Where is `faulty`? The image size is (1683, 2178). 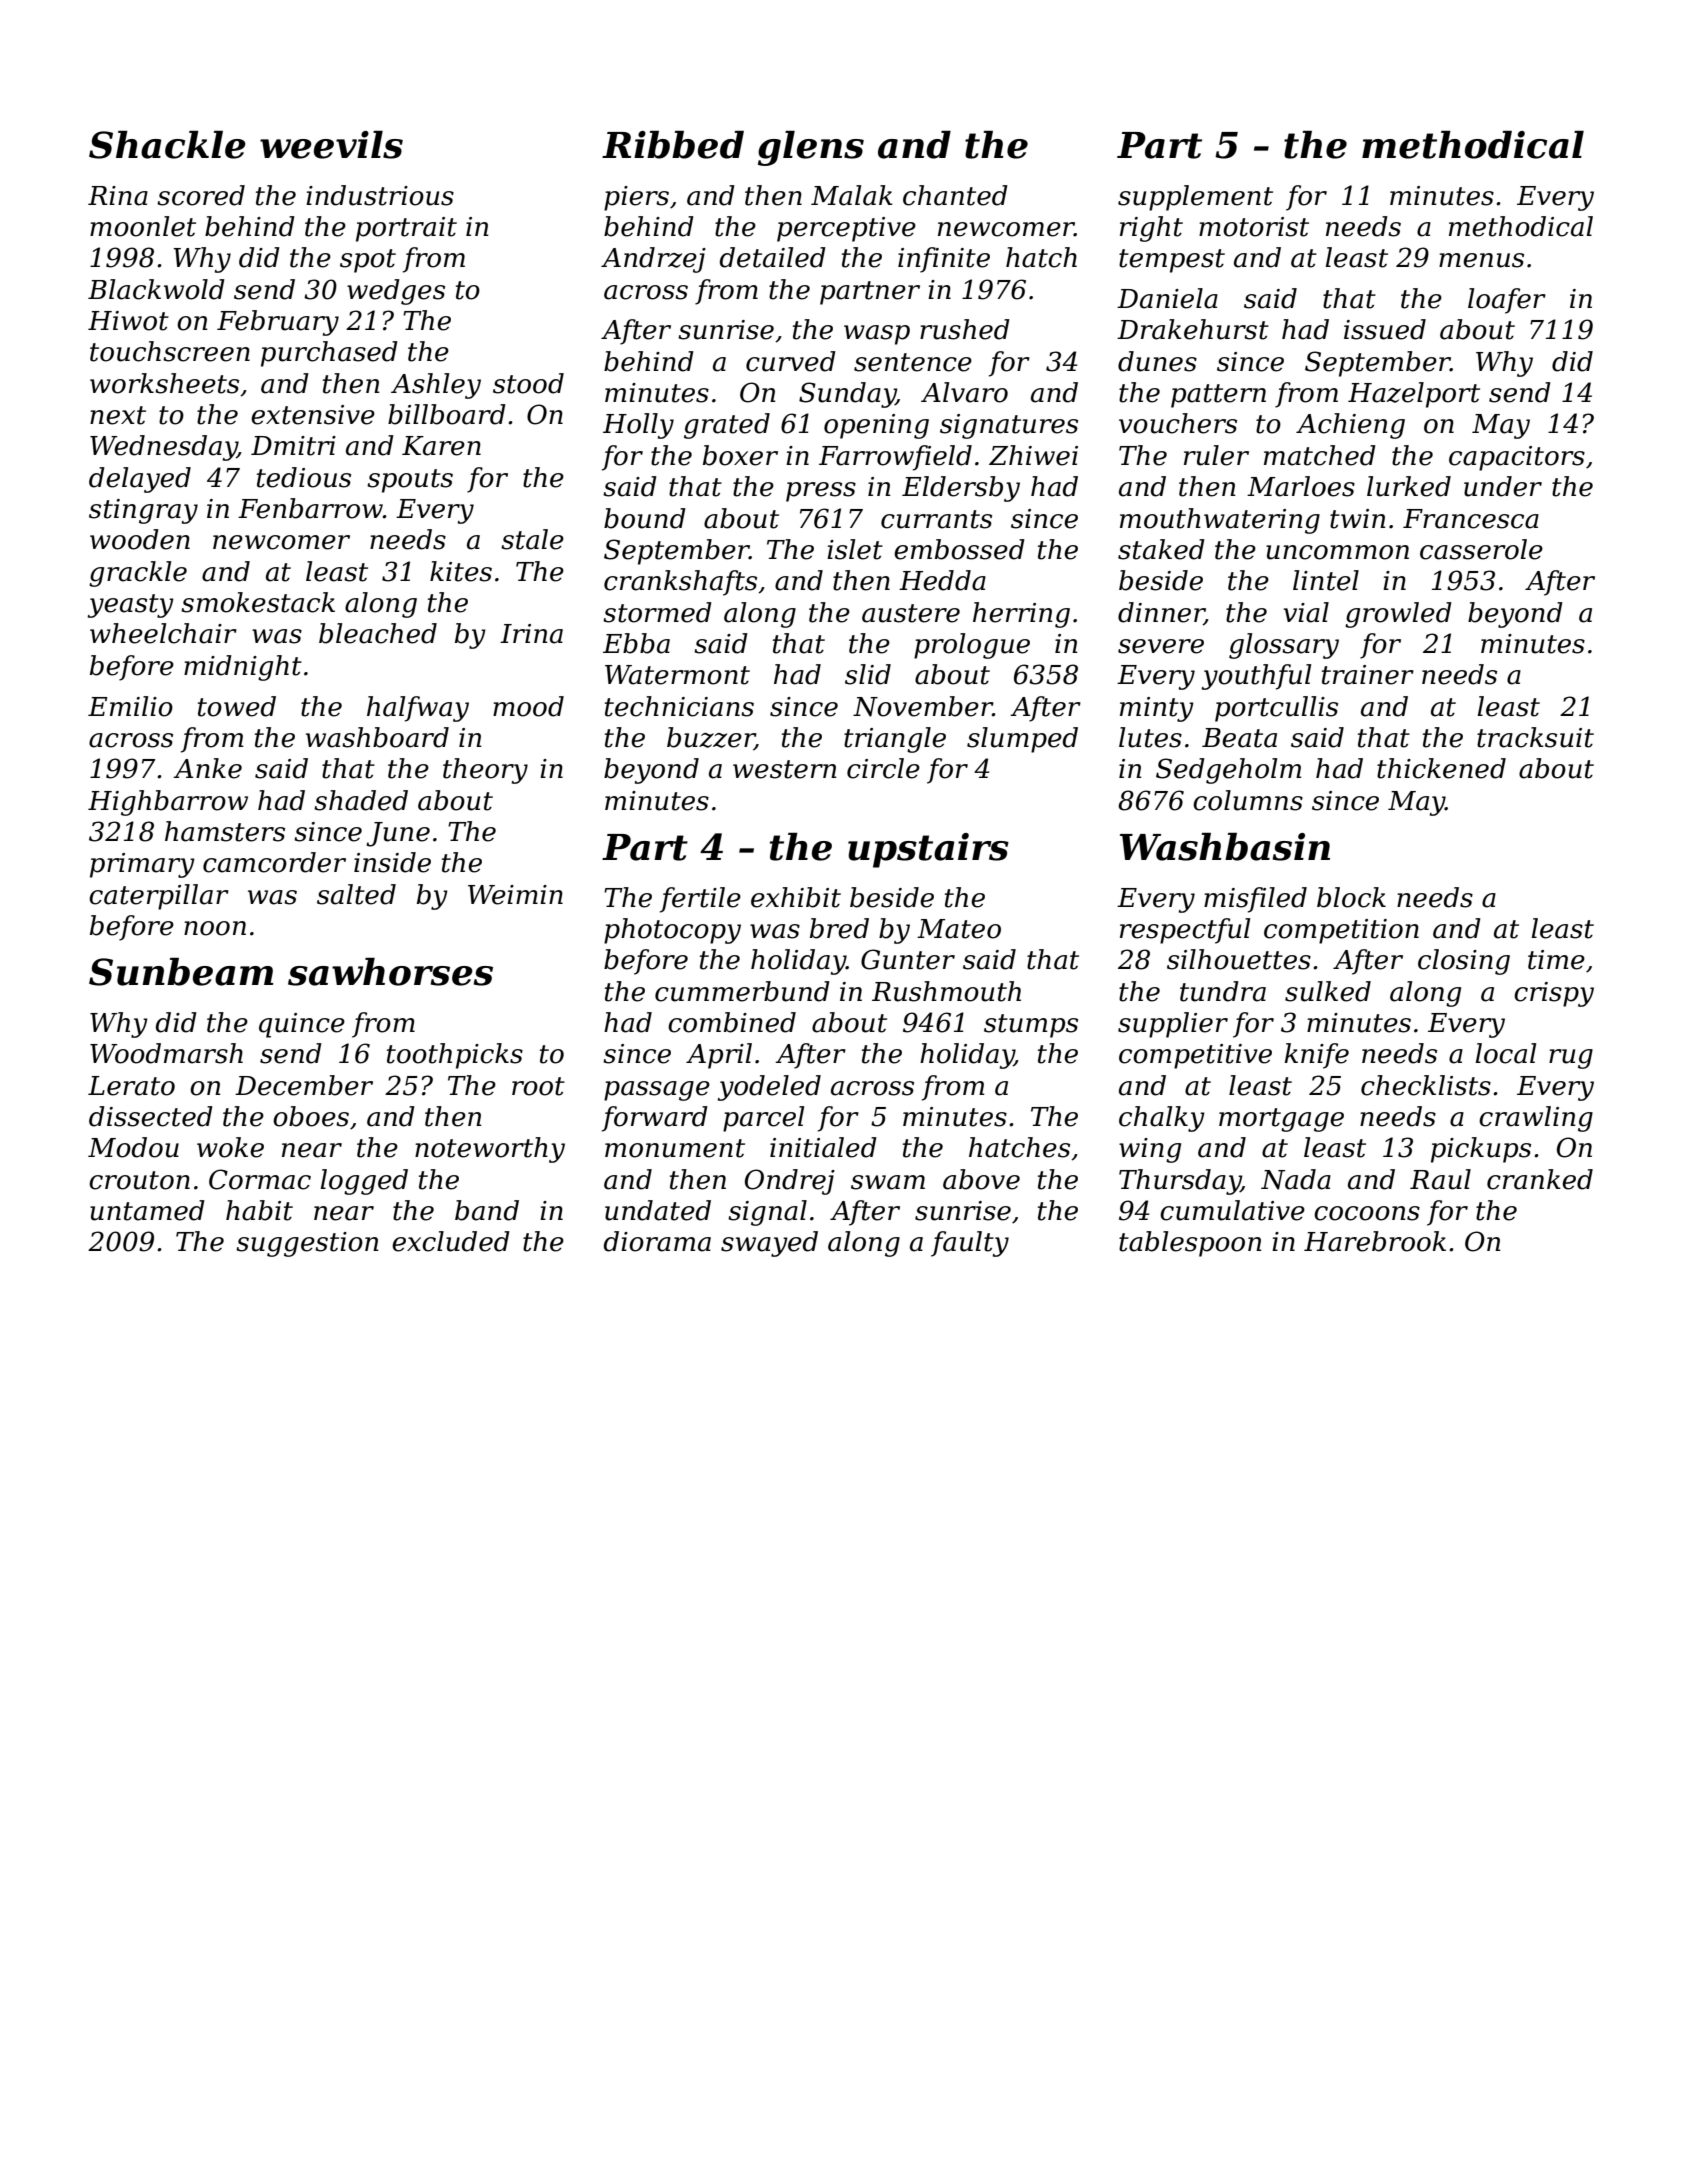
faulty is located at coordinates (970, 1244).
